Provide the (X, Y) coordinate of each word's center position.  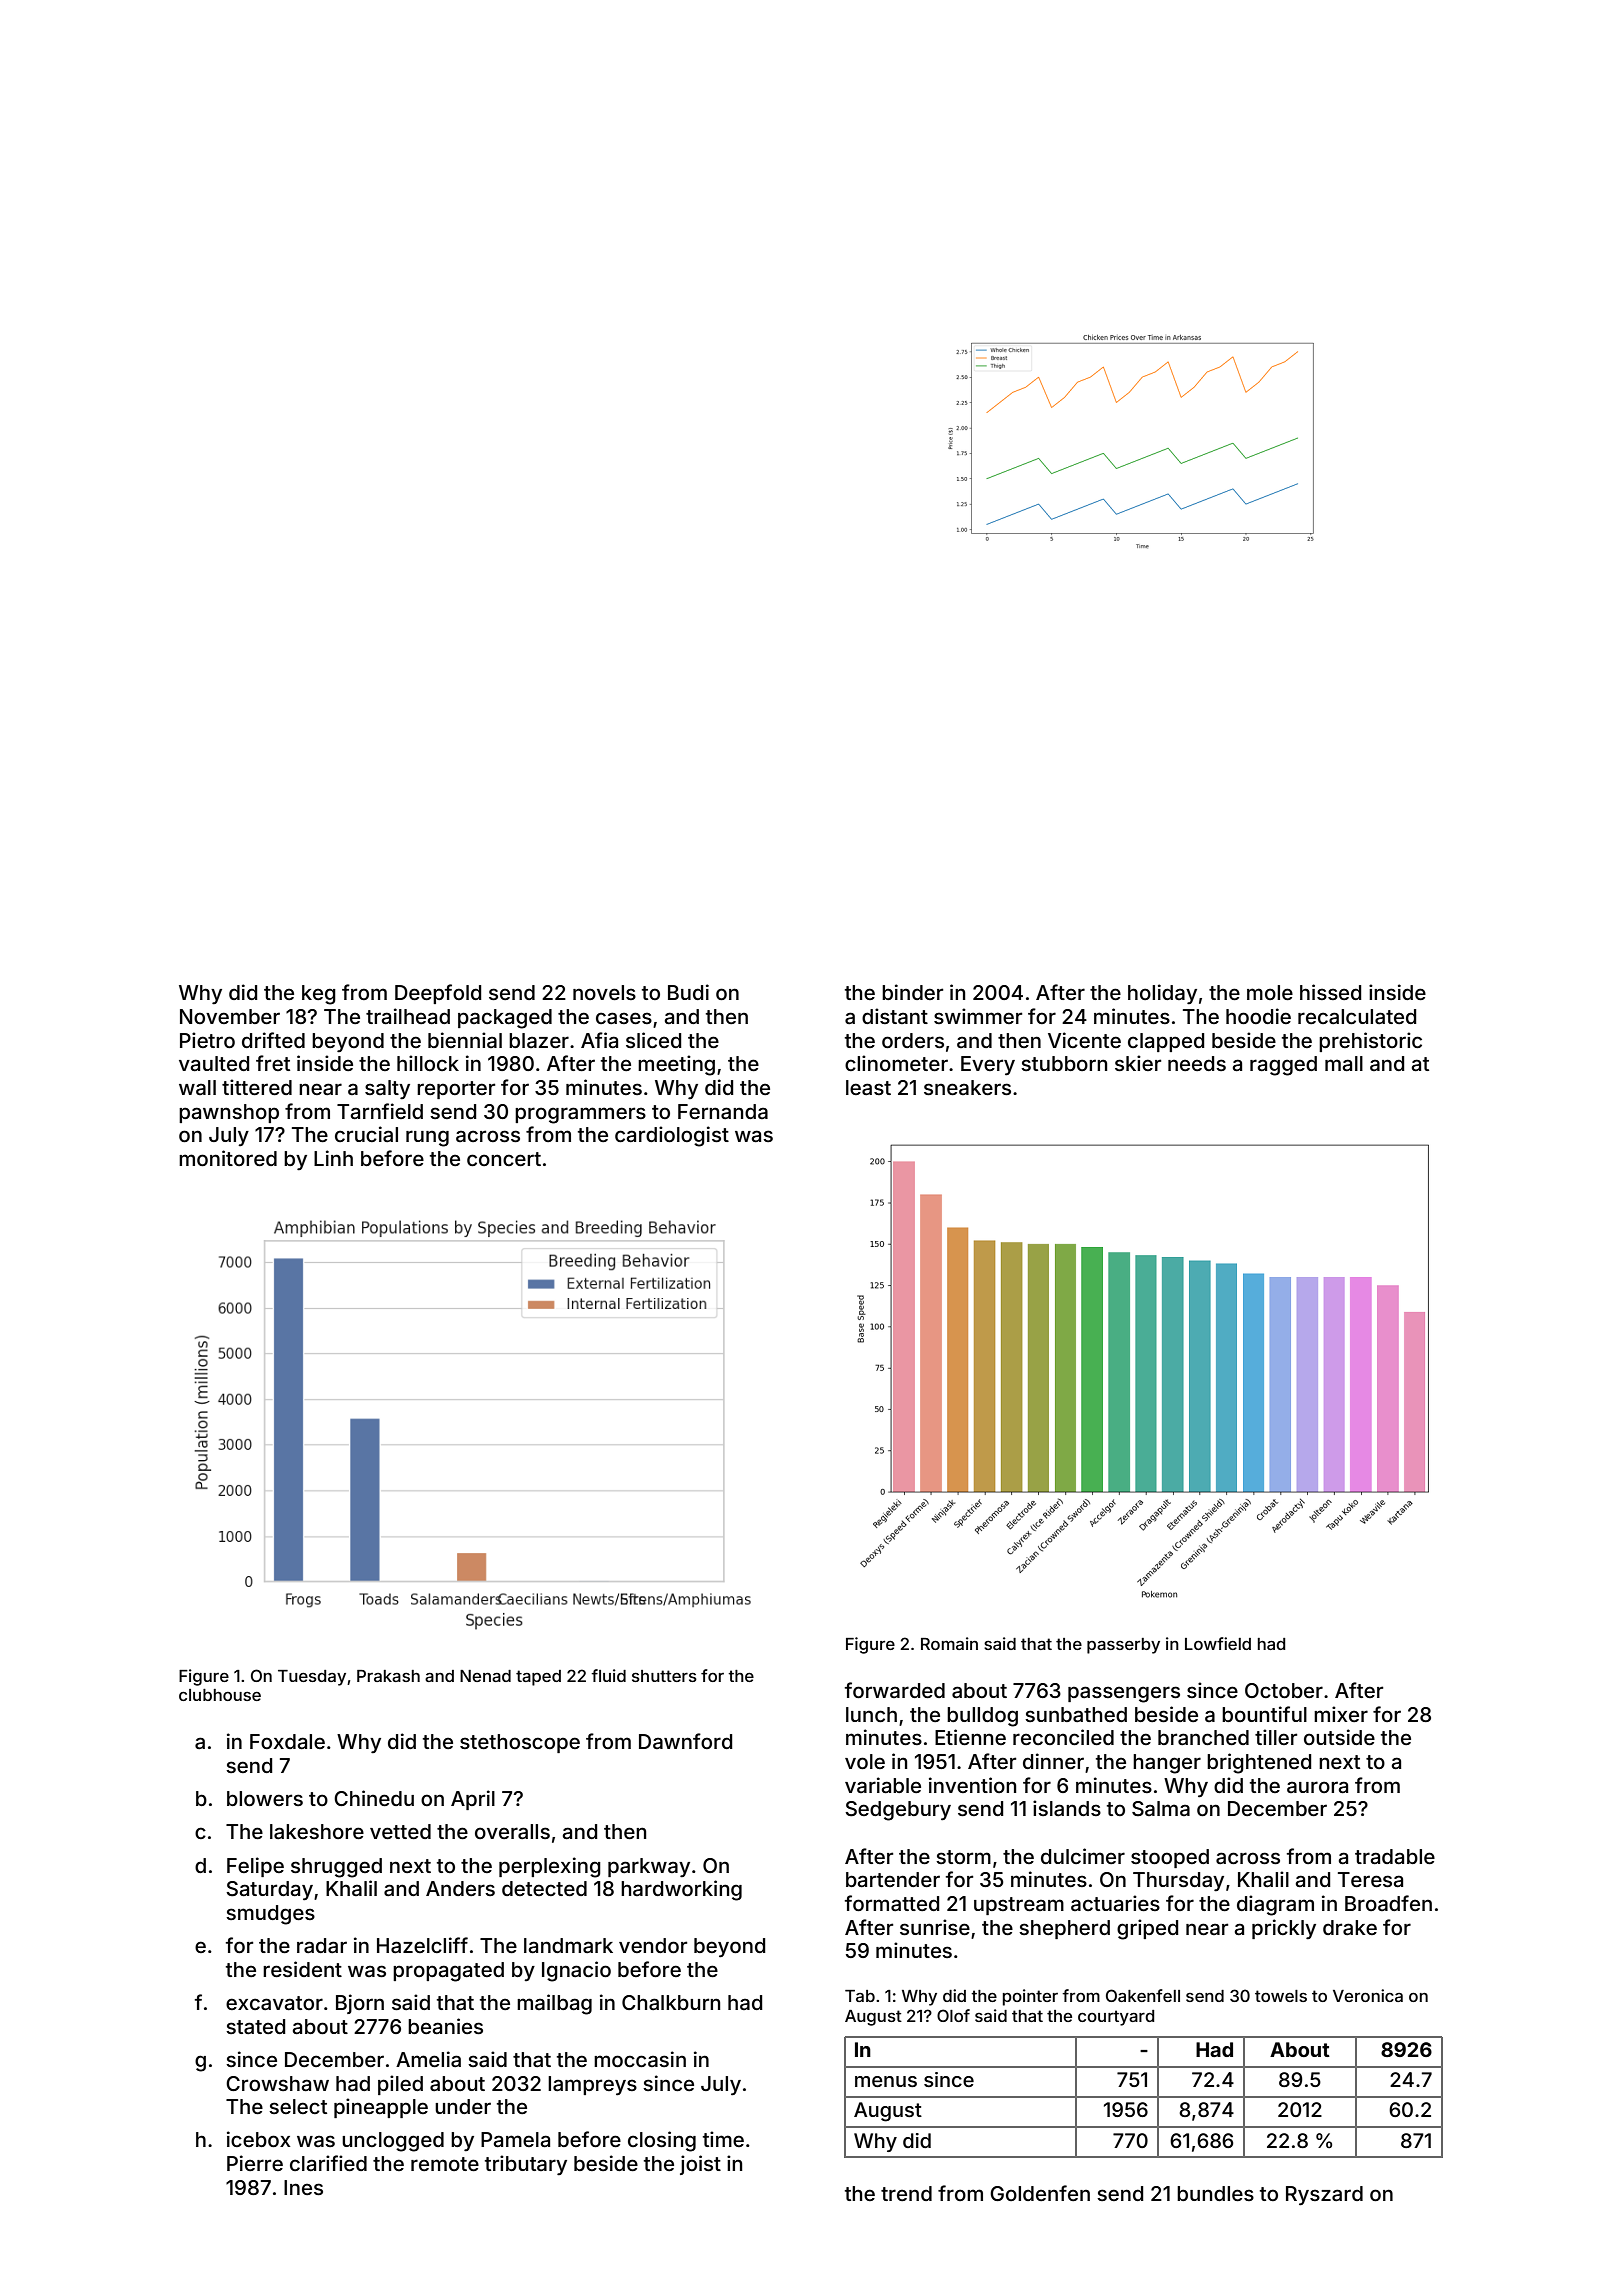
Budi (688, 992)
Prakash (388, 1676)
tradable (1395, 1856)
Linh (333, 1158)
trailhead (408, 1016)
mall (1344, 1063)
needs (1197, 1063)
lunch (871, 1714)
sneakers (967, 1087)
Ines (303, 2187)
